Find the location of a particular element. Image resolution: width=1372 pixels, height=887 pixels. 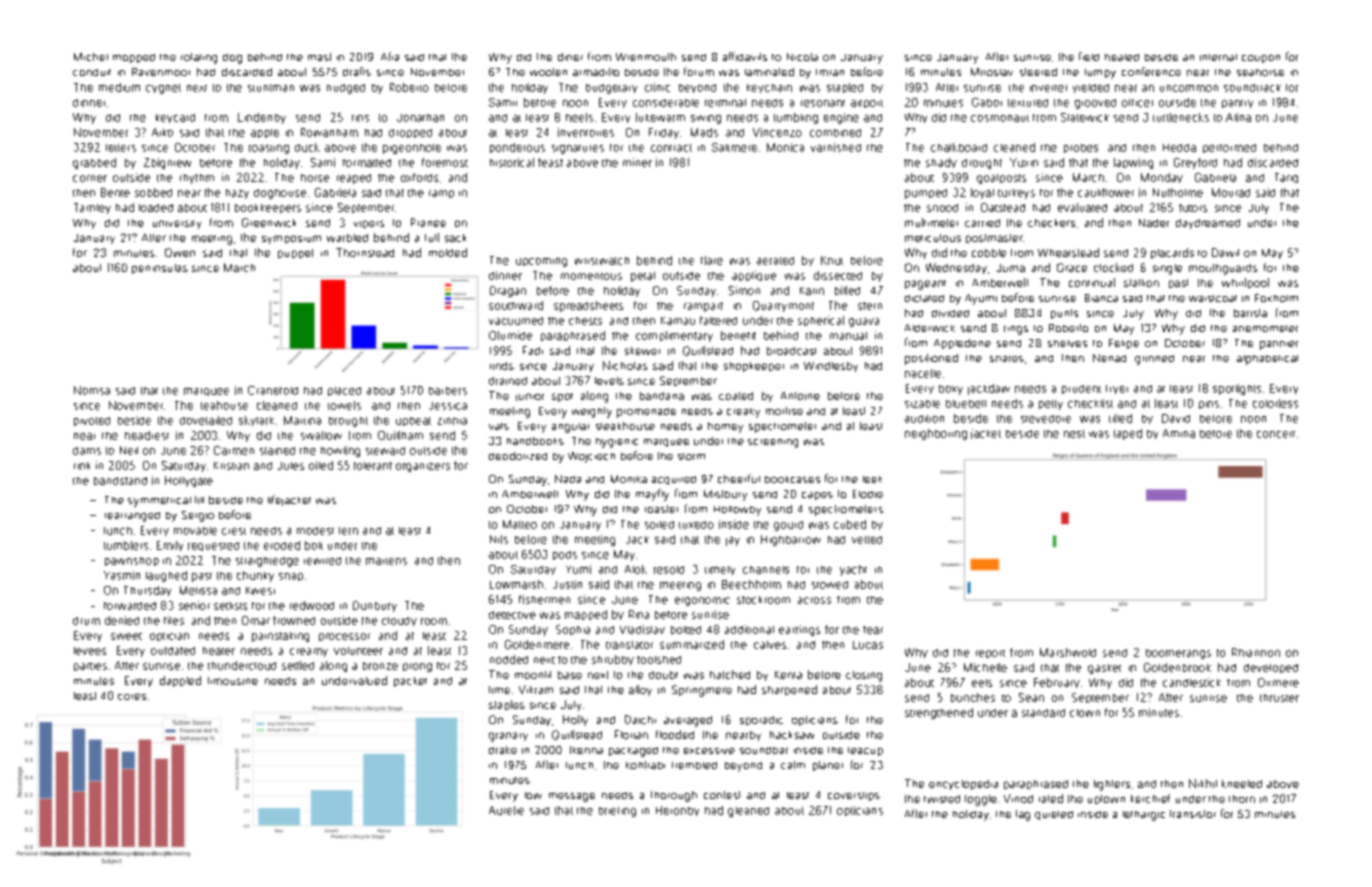

internal is located at coordinates (1218, 57).
